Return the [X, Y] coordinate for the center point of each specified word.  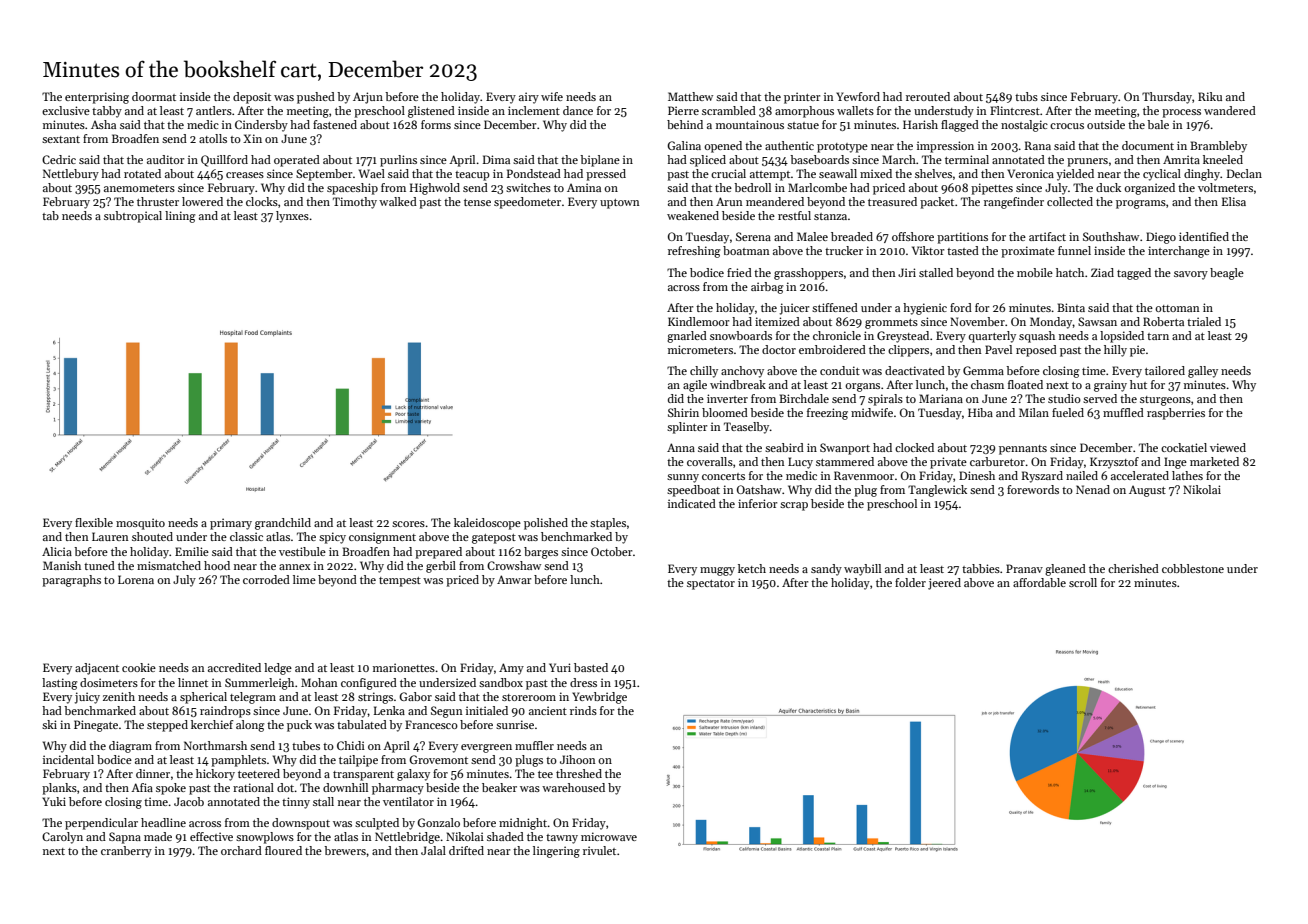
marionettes [404, 667]
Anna [681, 447]
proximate [1028, 252]
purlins [398, 161]
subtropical [133, 217]
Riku [1210, 96]
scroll [1083, 582]
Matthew [690, 96]
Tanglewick [937, 491]
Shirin [683, 412]
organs [862, 387]
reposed [1036, 351]
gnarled [687, 337]
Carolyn [62, 838]
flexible [94, 522]
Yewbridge [599, 698]
